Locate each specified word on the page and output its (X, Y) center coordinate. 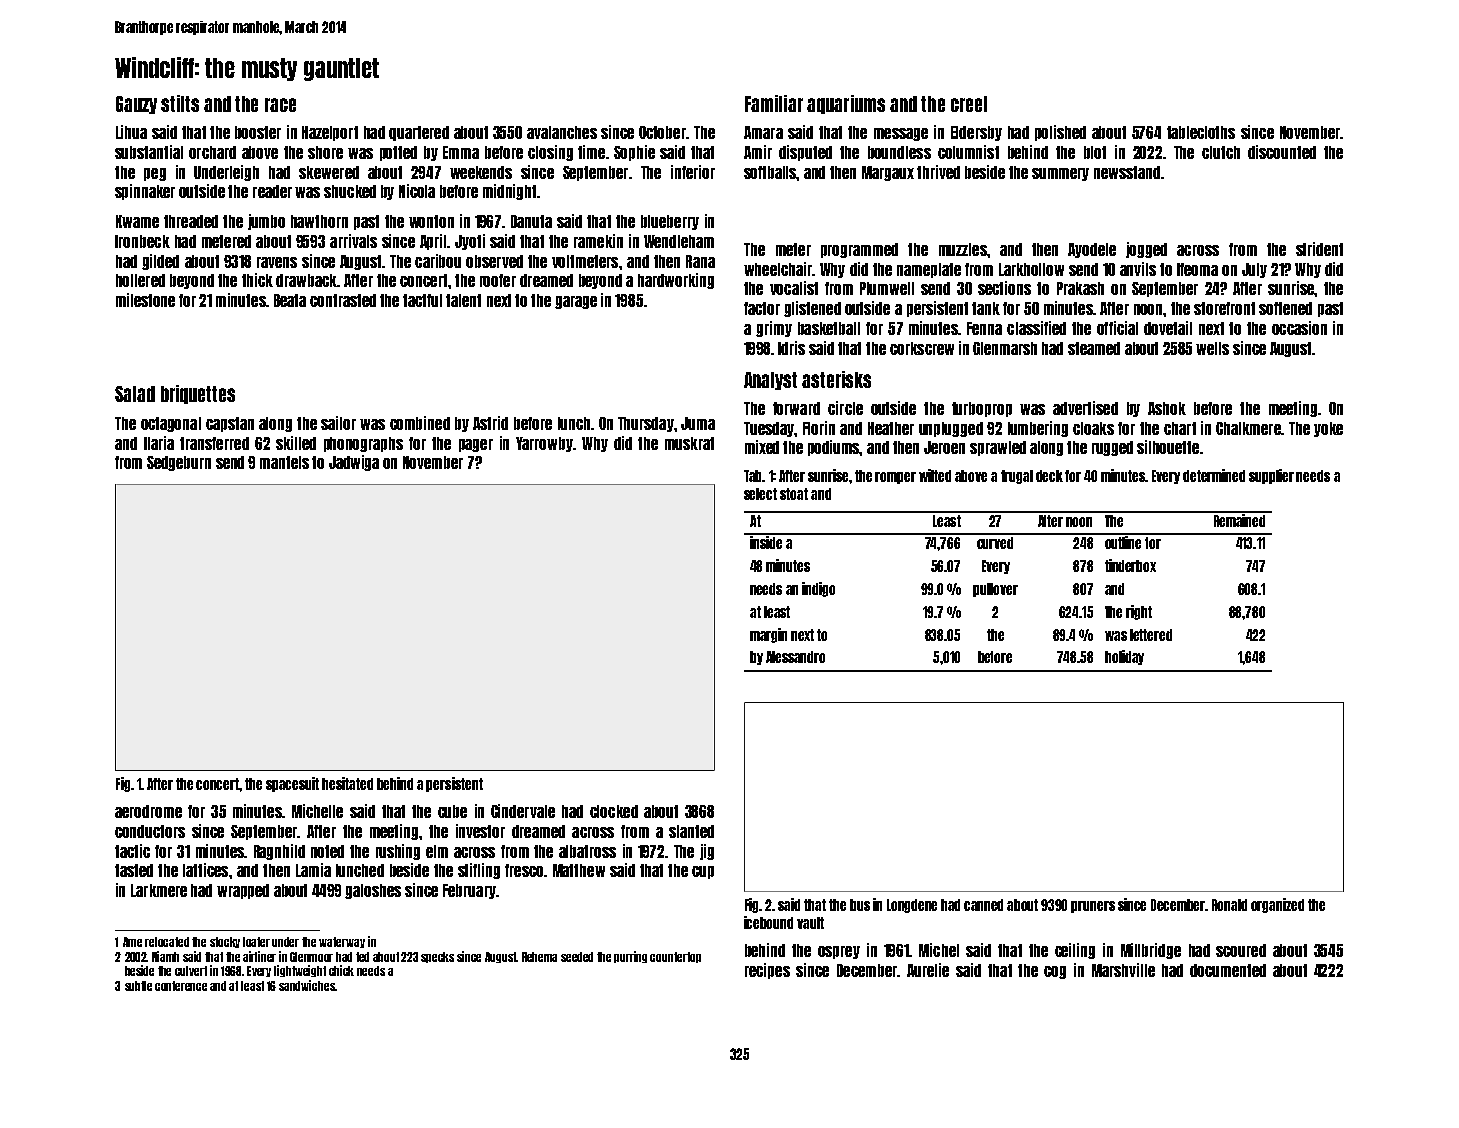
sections (1004, 288)
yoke (1328, 429)
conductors (150, 831)
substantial (149, 152)
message (901, 134)
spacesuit (292, 784)
